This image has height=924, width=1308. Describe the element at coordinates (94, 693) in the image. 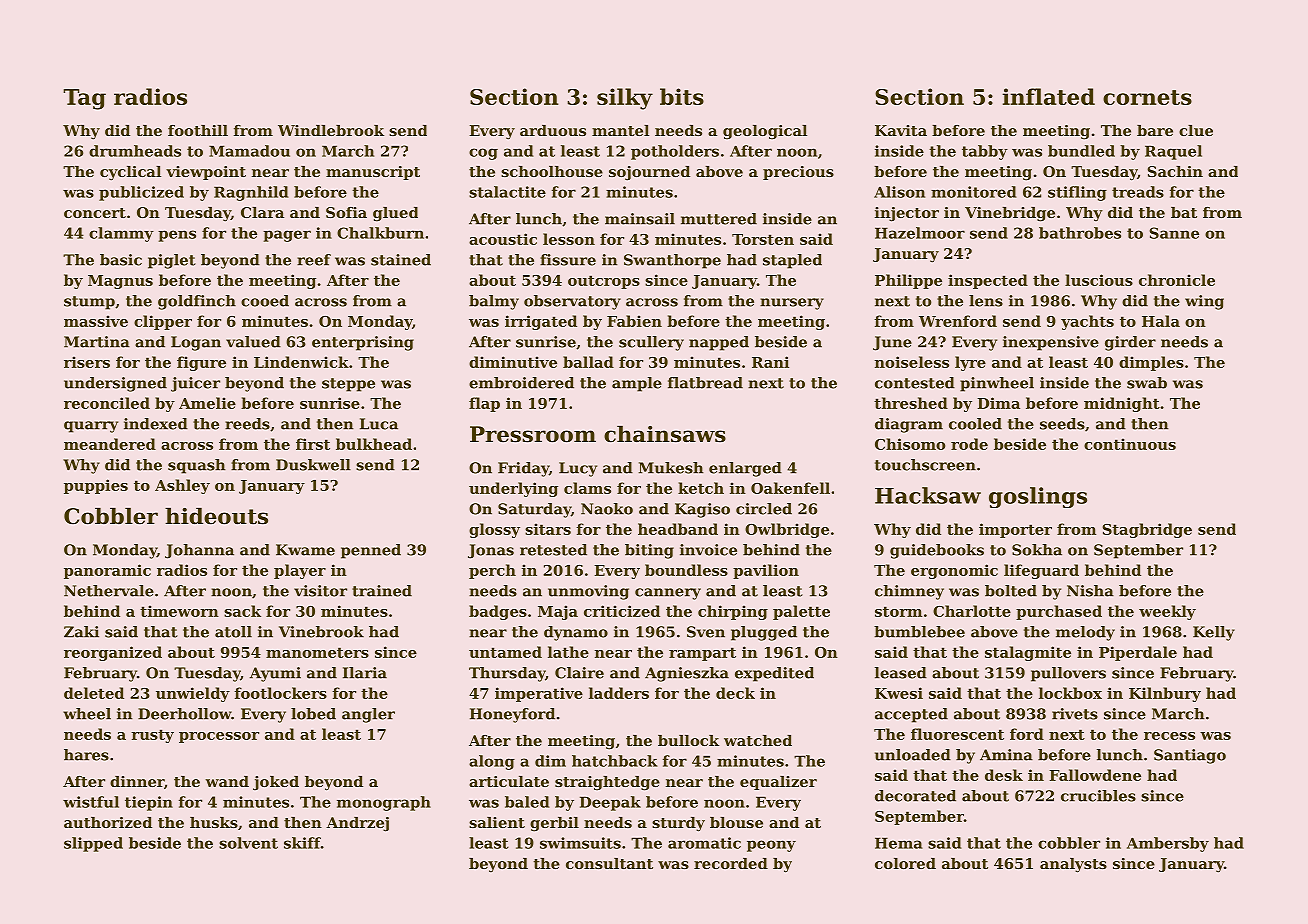

I see `deleted` at that location.
